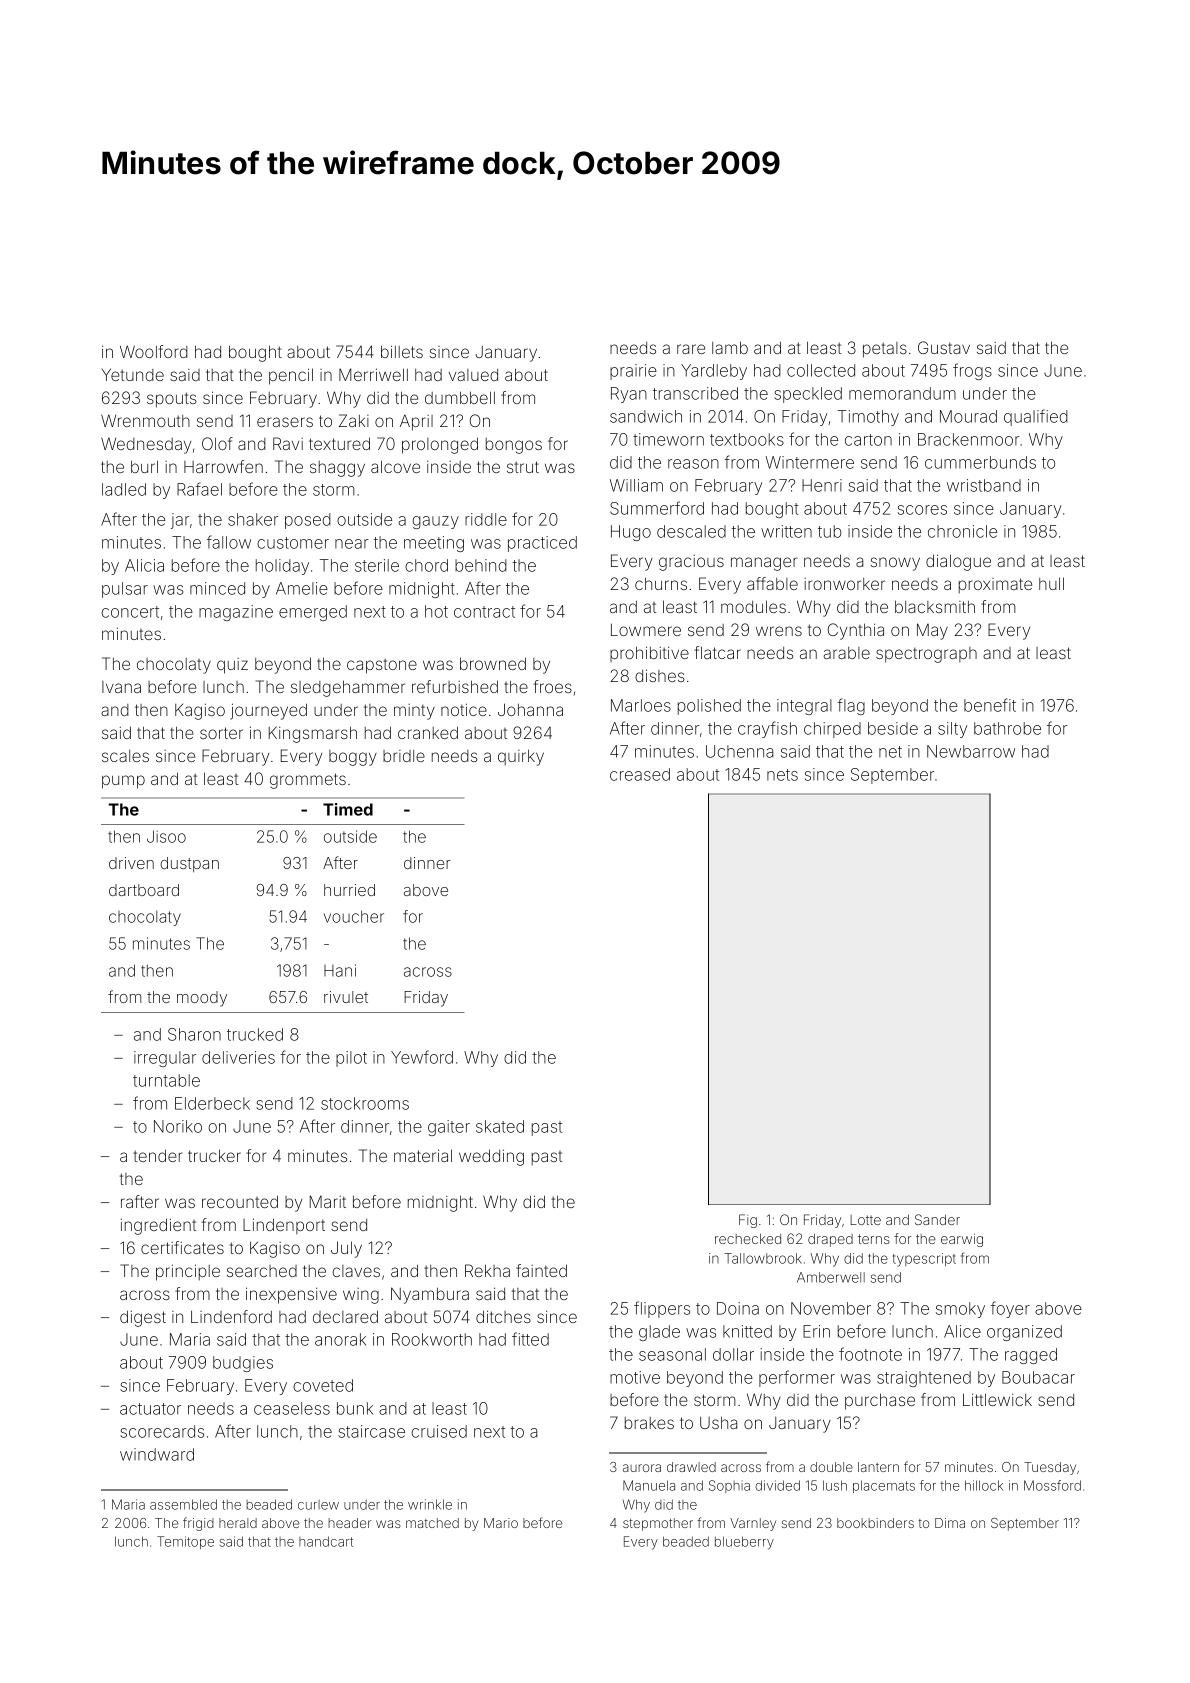  I want to click on petals, so click(885, 350).
